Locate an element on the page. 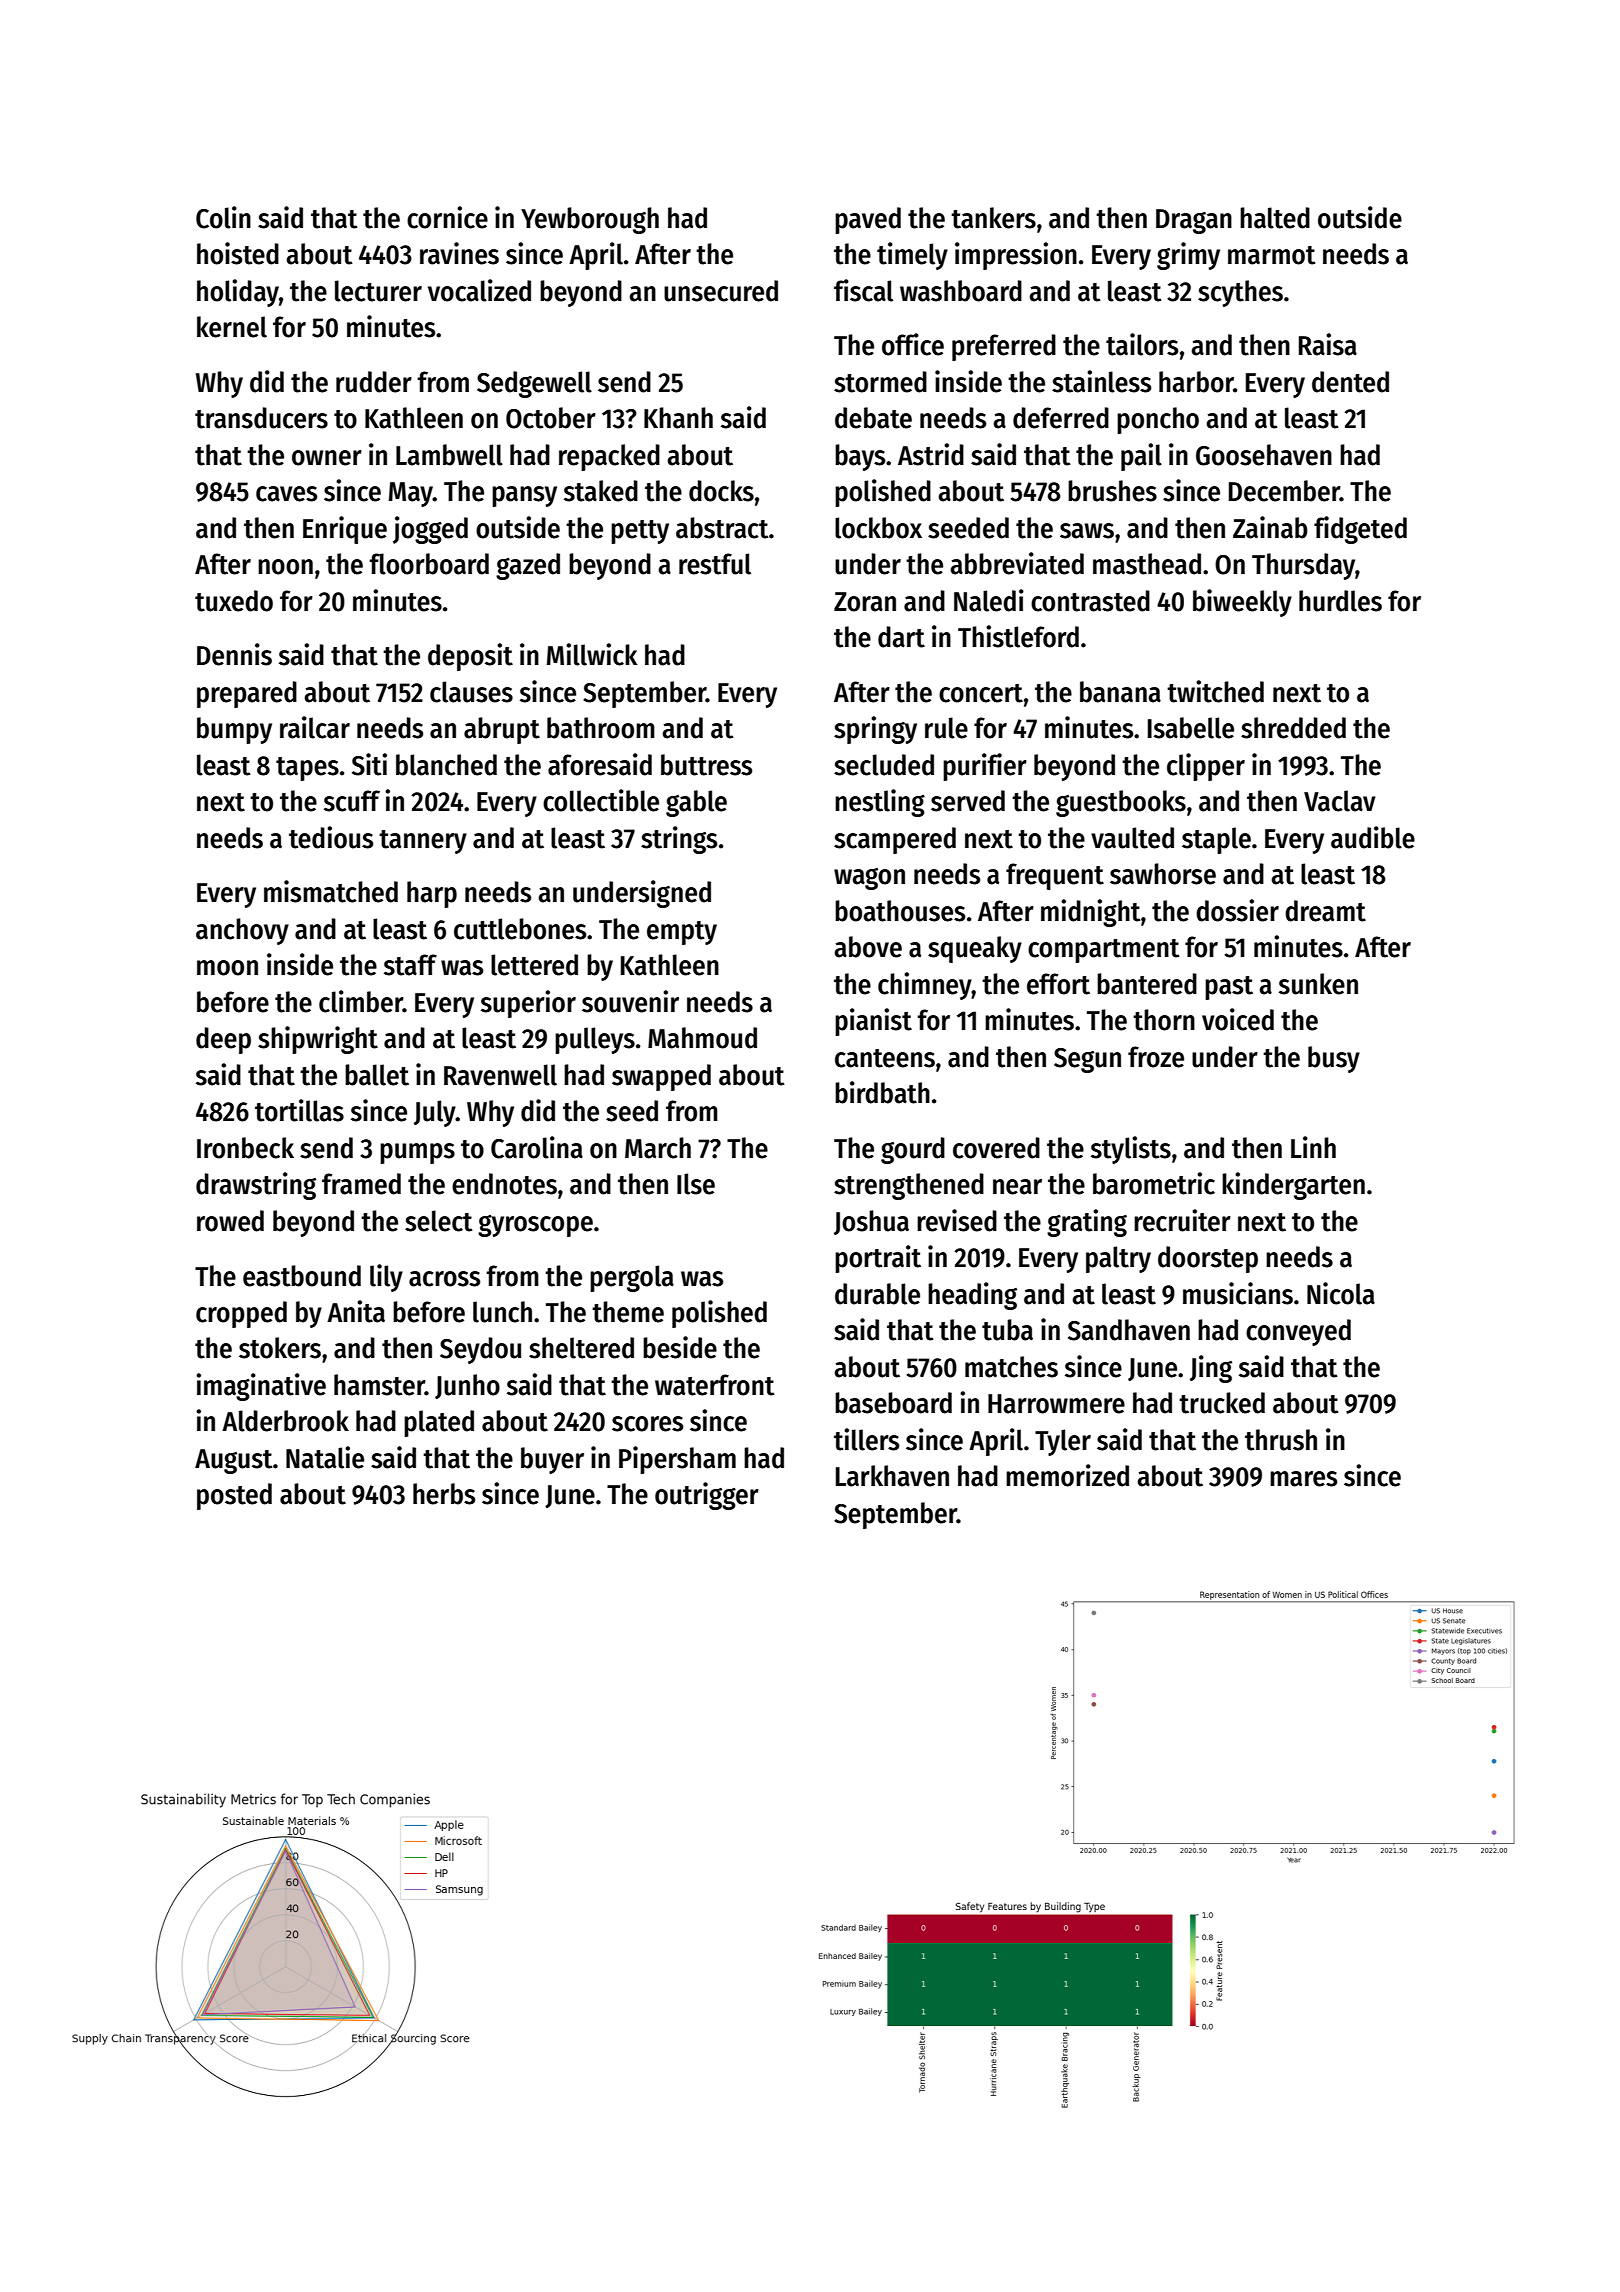 This image has height=2292, width=1620. unsecured is located at coordinates (721, 291).
